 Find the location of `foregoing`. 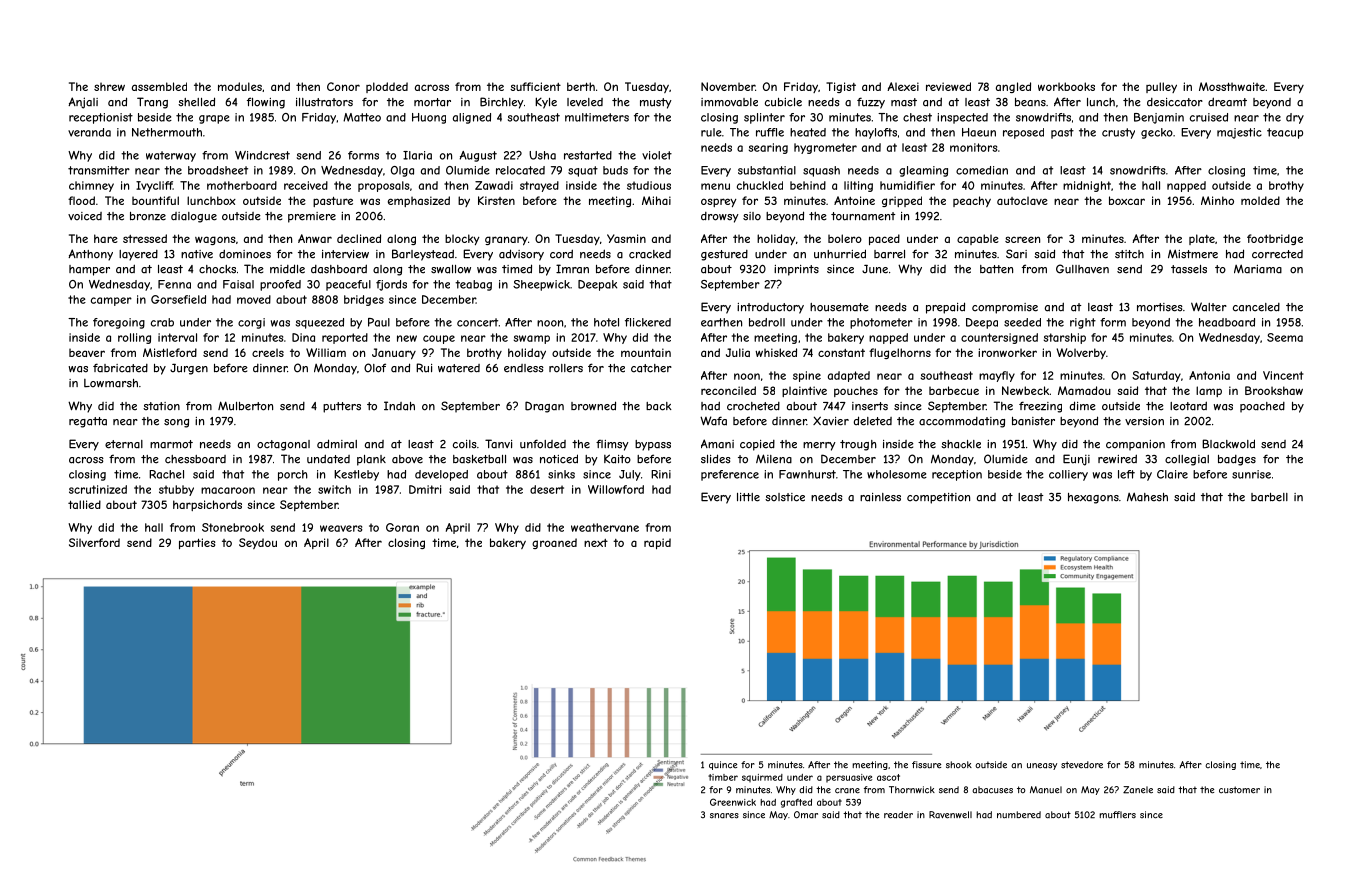

foregoing is located at coordinates (119, 323).
